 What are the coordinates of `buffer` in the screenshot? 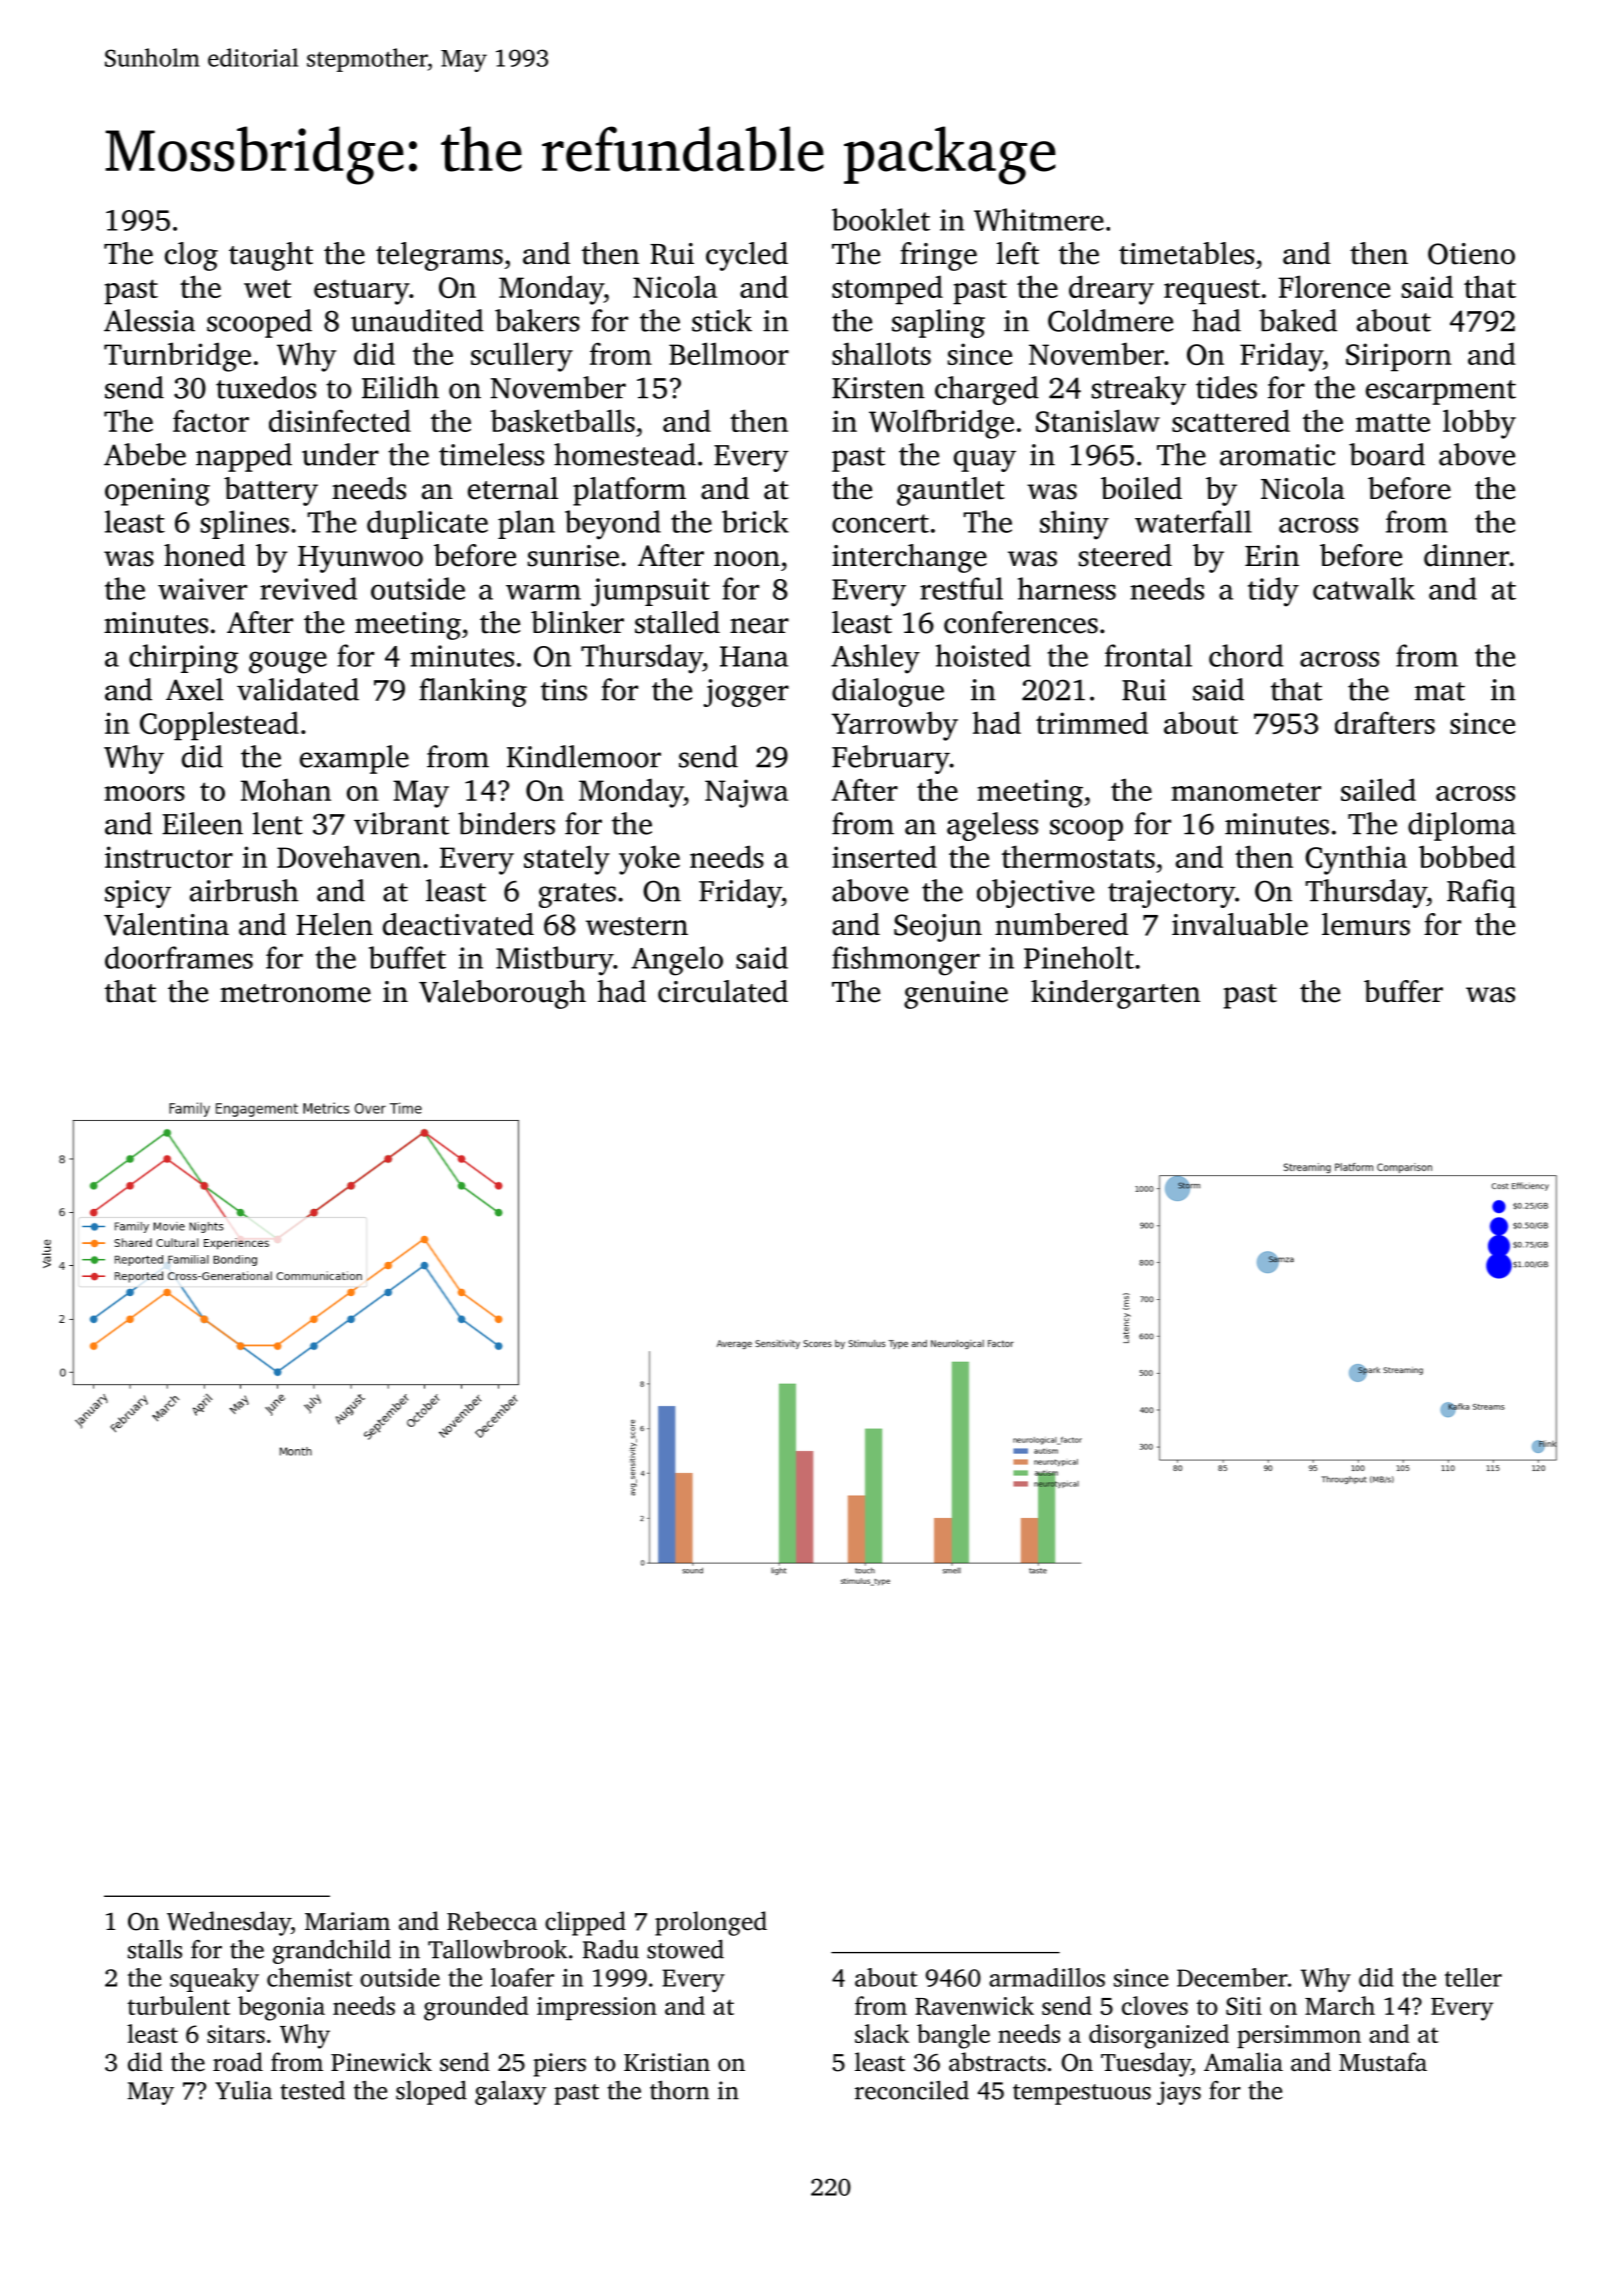 It's located at (1403, 991).
